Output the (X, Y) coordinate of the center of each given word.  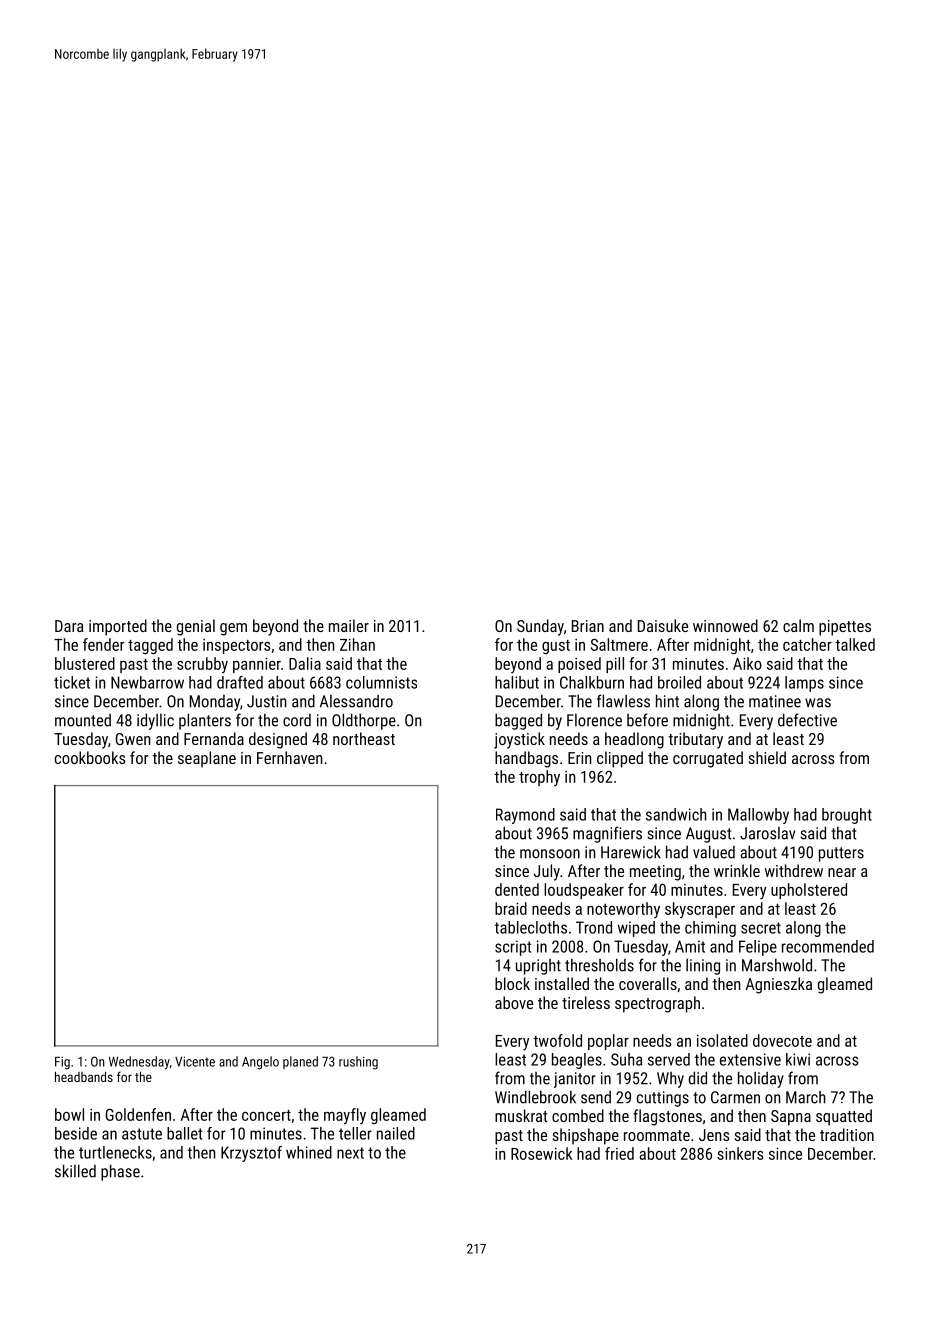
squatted (844, 1117)
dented (517, 889)
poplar (608, 1042)
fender (103, 644)
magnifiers (607, 834)
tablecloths (531, 927)
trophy (539, 778)
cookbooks (90, 757)
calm (798, 625)
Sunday (540, 627)
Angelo (260, 1063)
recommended (828, 946)
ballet (185, 1133)
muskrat (521, 1115)
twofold (557, 1040)
